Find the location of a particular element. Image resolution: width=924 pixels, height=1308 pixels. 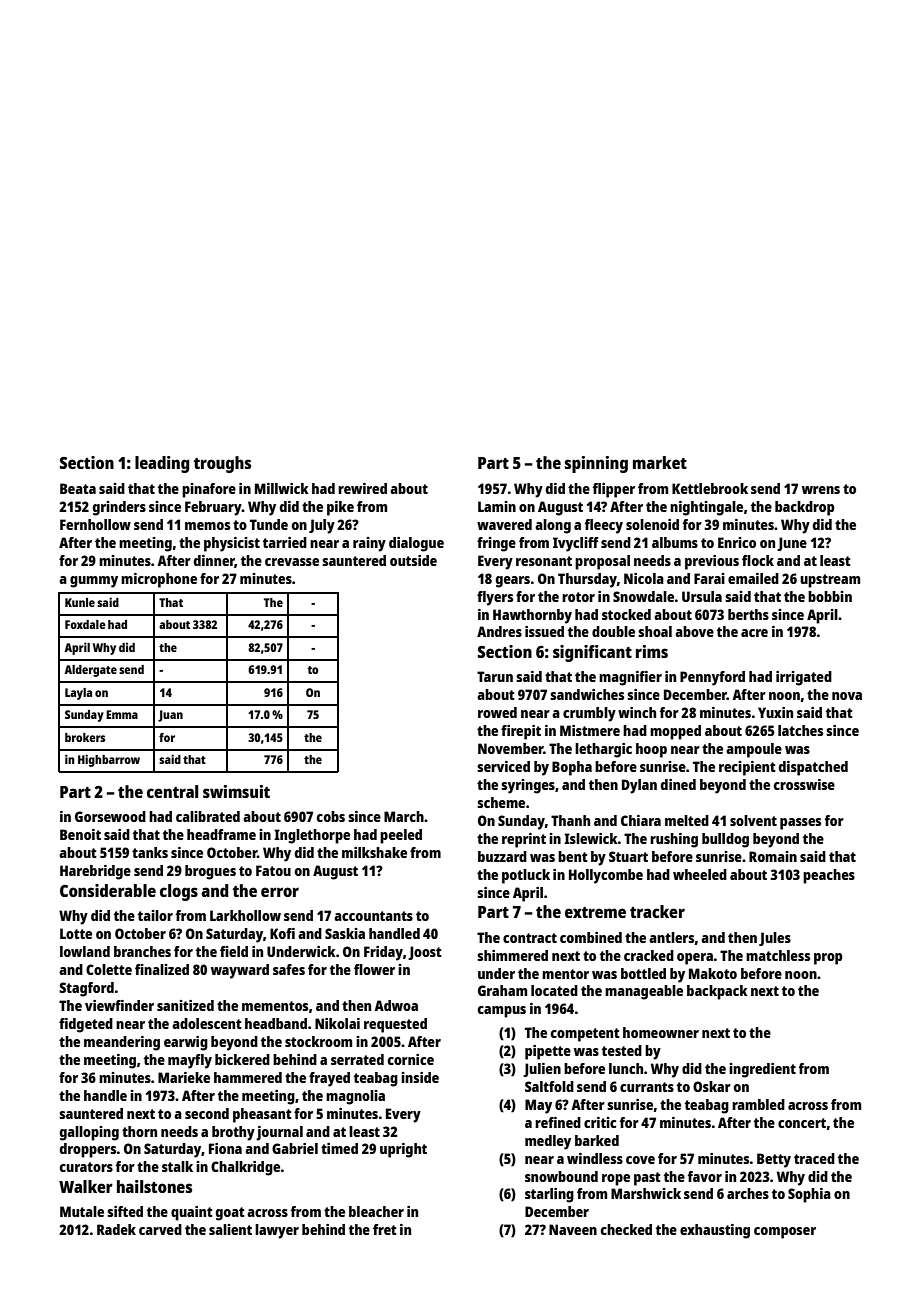

reprint is located at coordinates (524, 840).
